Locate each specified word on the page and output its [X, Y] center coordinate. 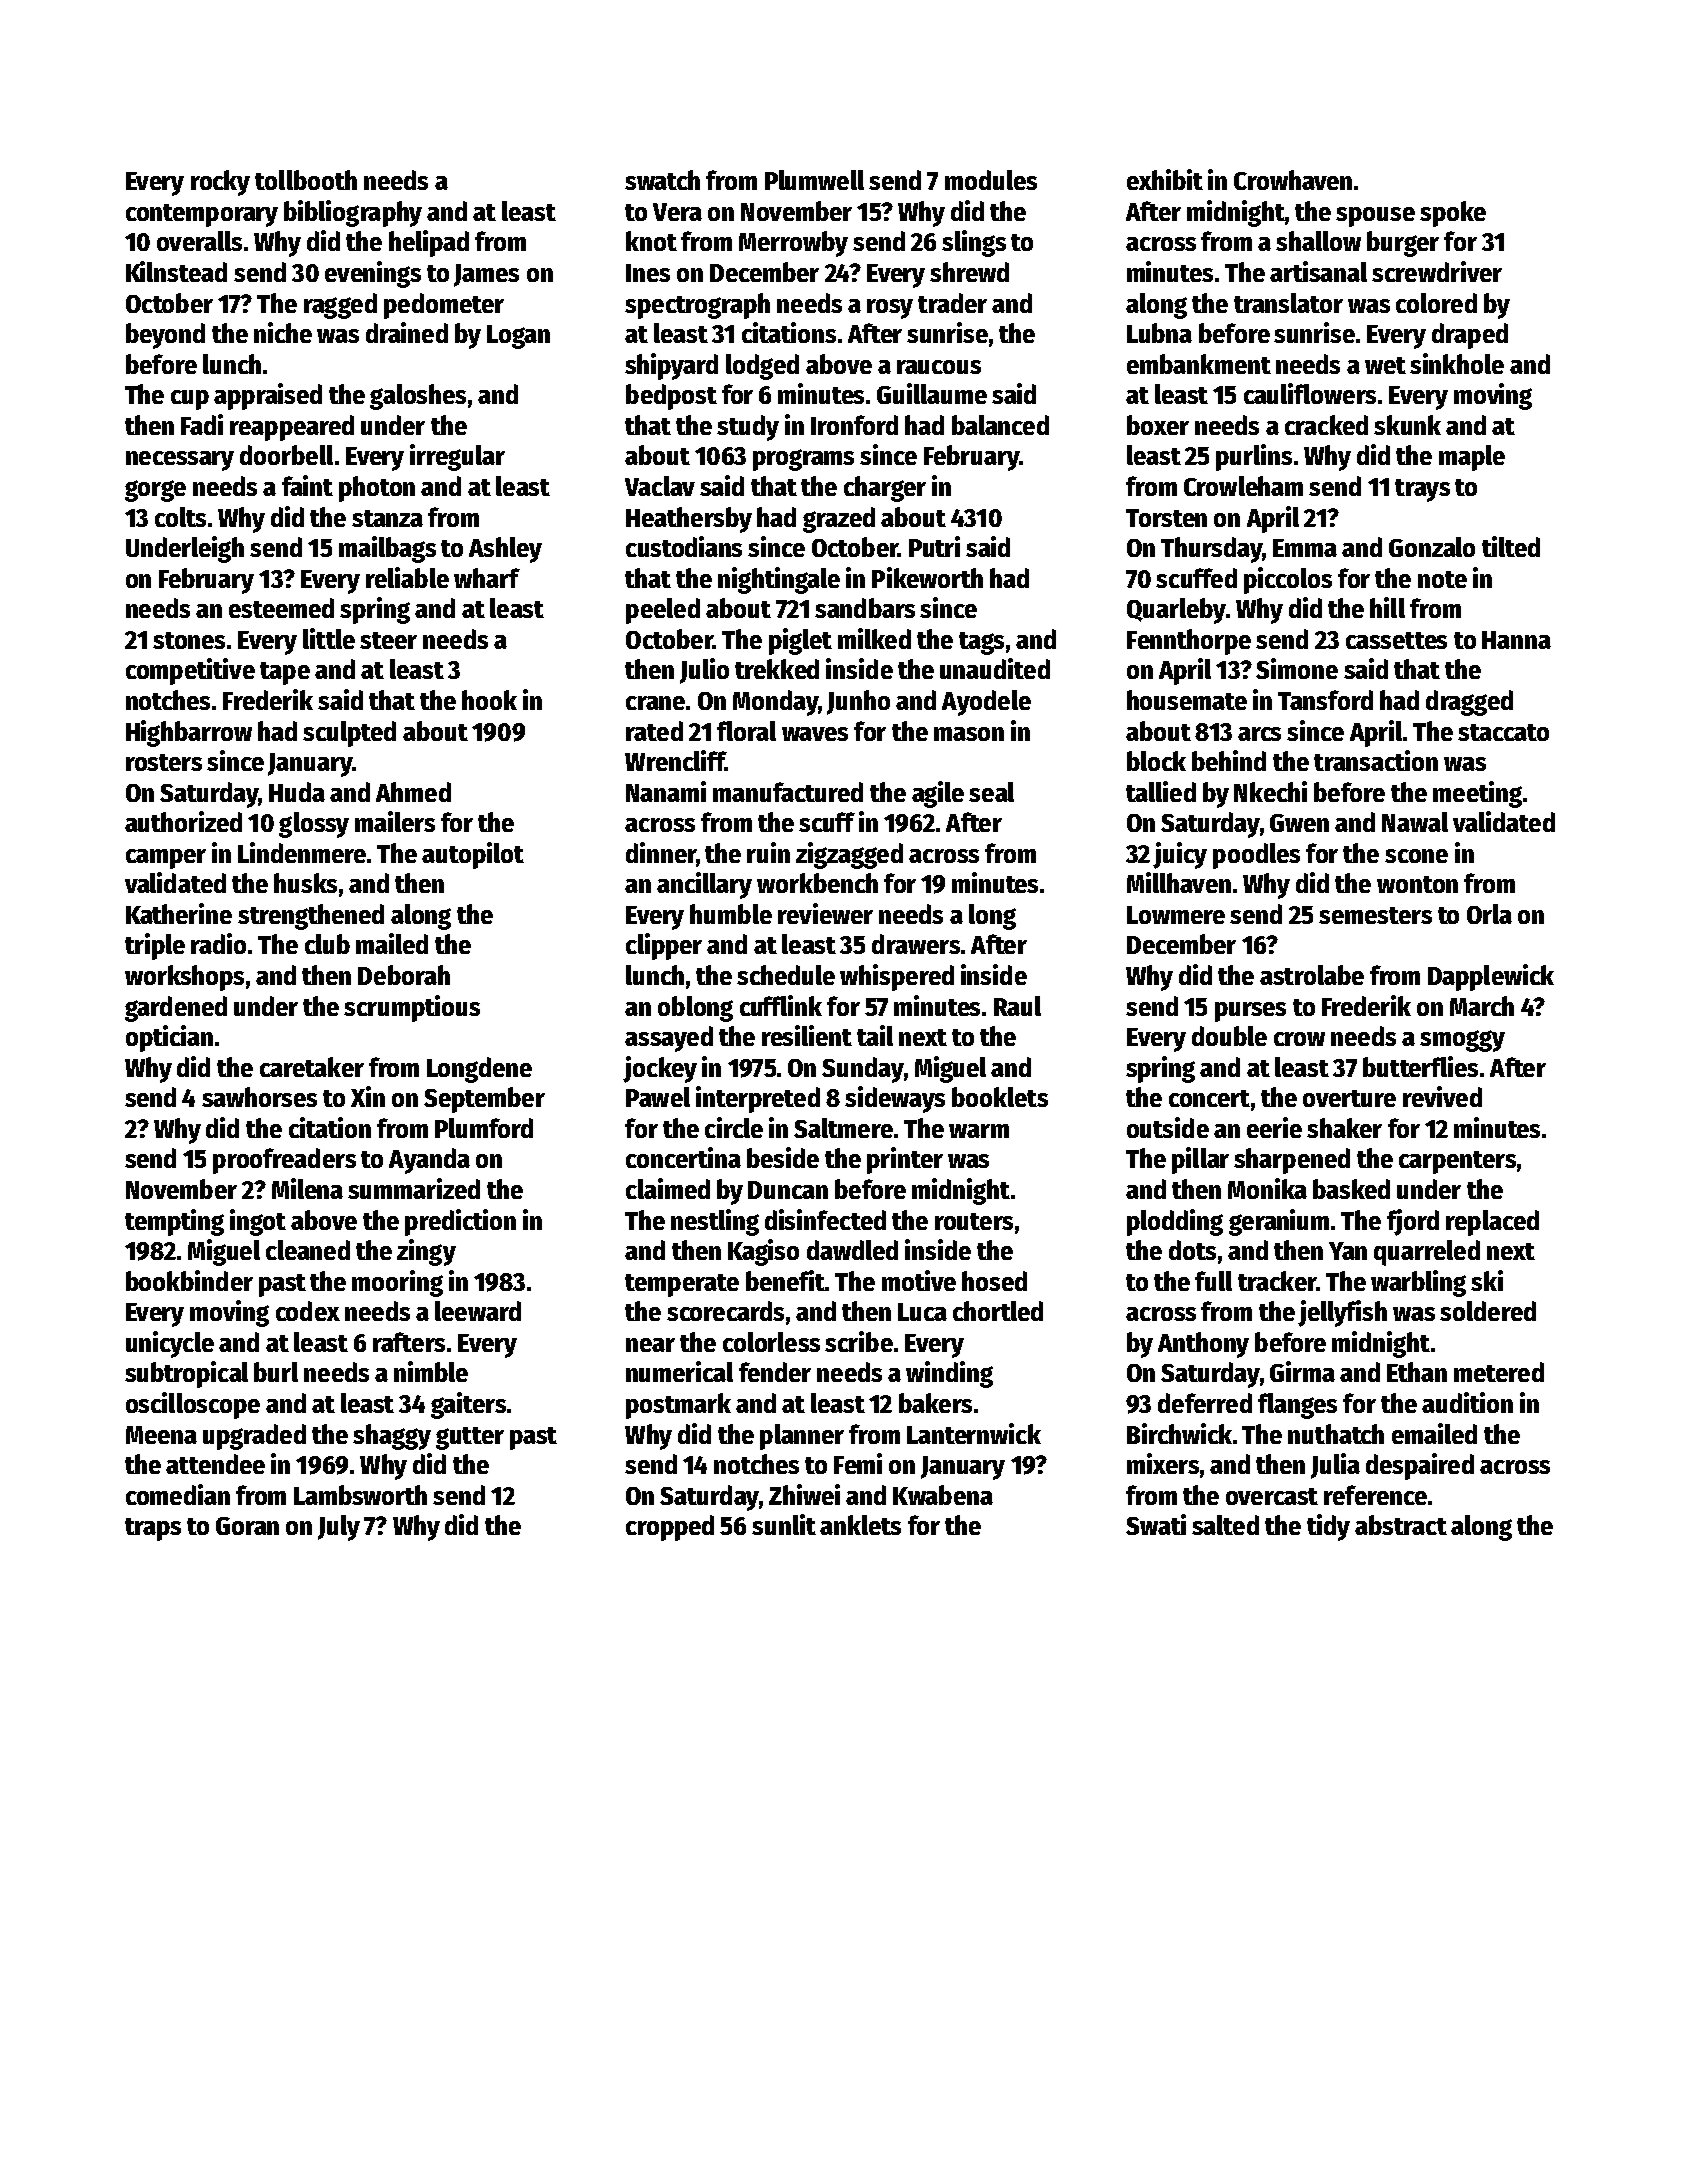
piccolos [1288, 580]
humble [731, 914]
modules [991, 180]
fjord [1413, 1222]
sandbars [865, 608]
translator [1288, 303]
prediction [460, 1222]
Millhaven [1179, 882]
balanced [1000, 425]
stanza [387, 518]
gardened [176, 1009]
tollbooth [306, 180]
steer [388, 640]
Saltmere [843, 1128]
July [339, 1528]
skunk [1407, 425]
